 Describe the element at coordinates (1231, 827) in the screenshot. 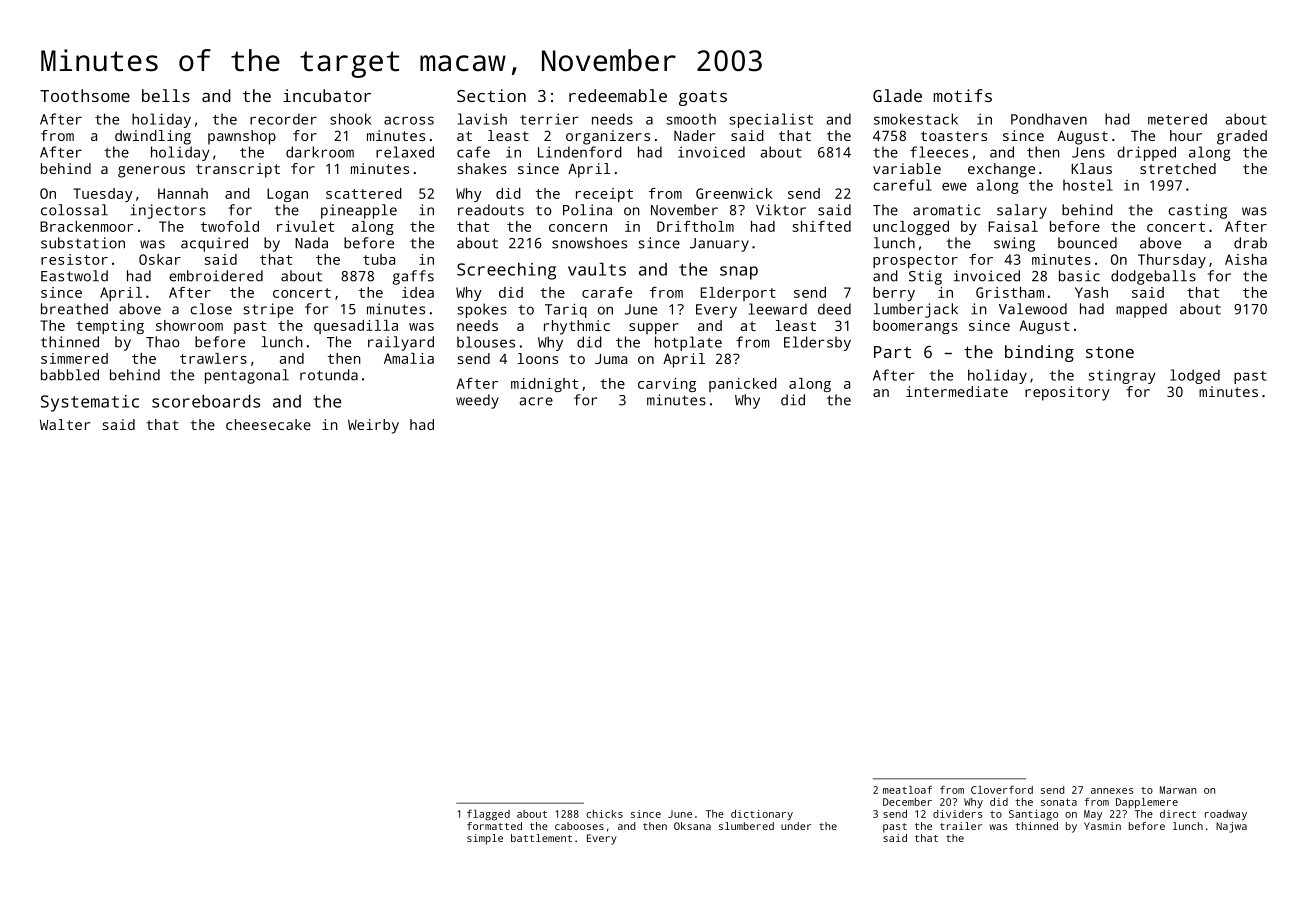

I see `Najwa` at that location.
